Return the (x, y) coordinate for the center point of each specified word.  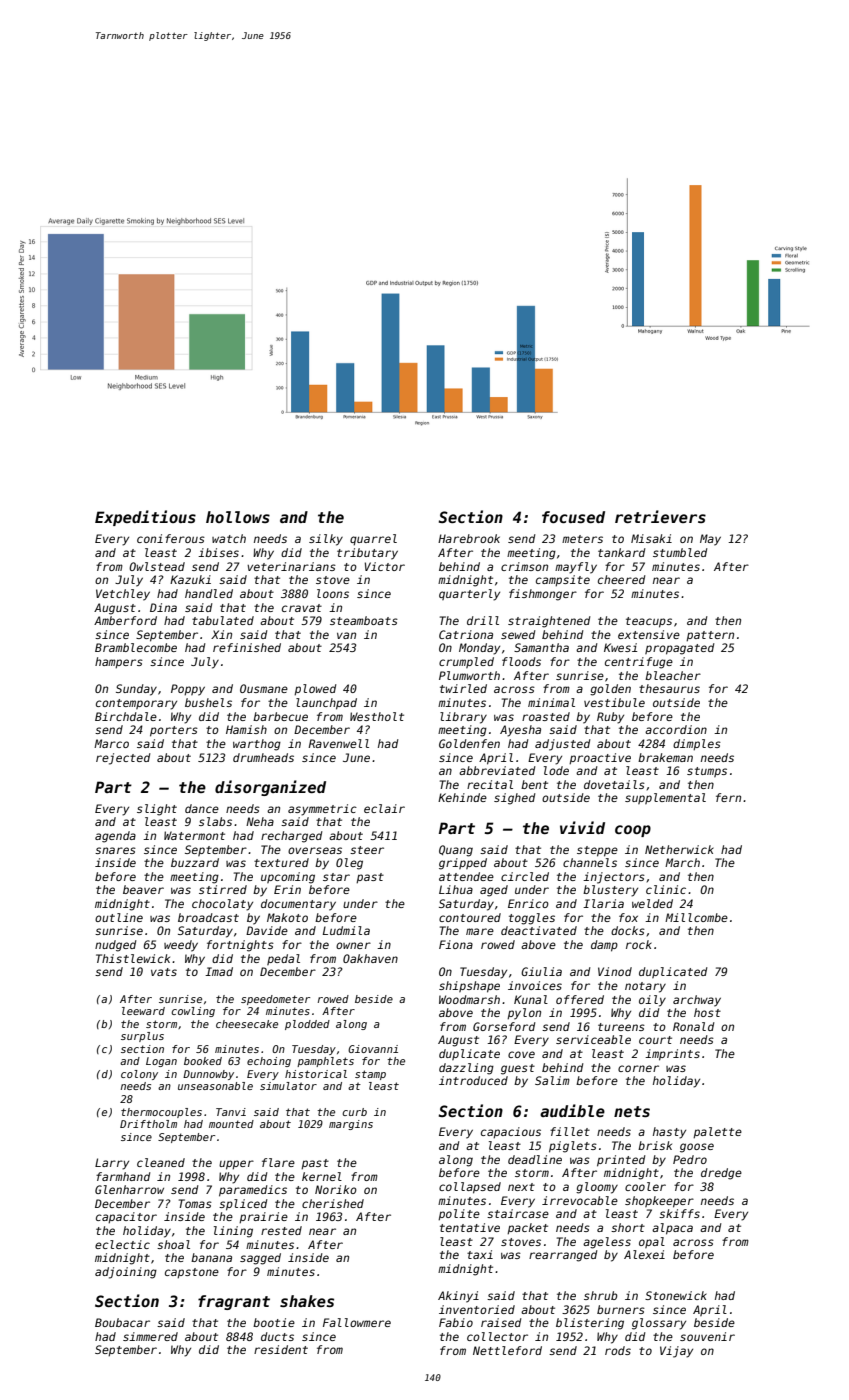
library (463, 718)
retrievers (660, 516)
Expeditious (145, 518)
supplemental (665, 798)
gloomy (597, 1188)
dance (202, 808)
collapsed (470, 1188)
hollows (238, 517)
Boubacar (122, 1322)
